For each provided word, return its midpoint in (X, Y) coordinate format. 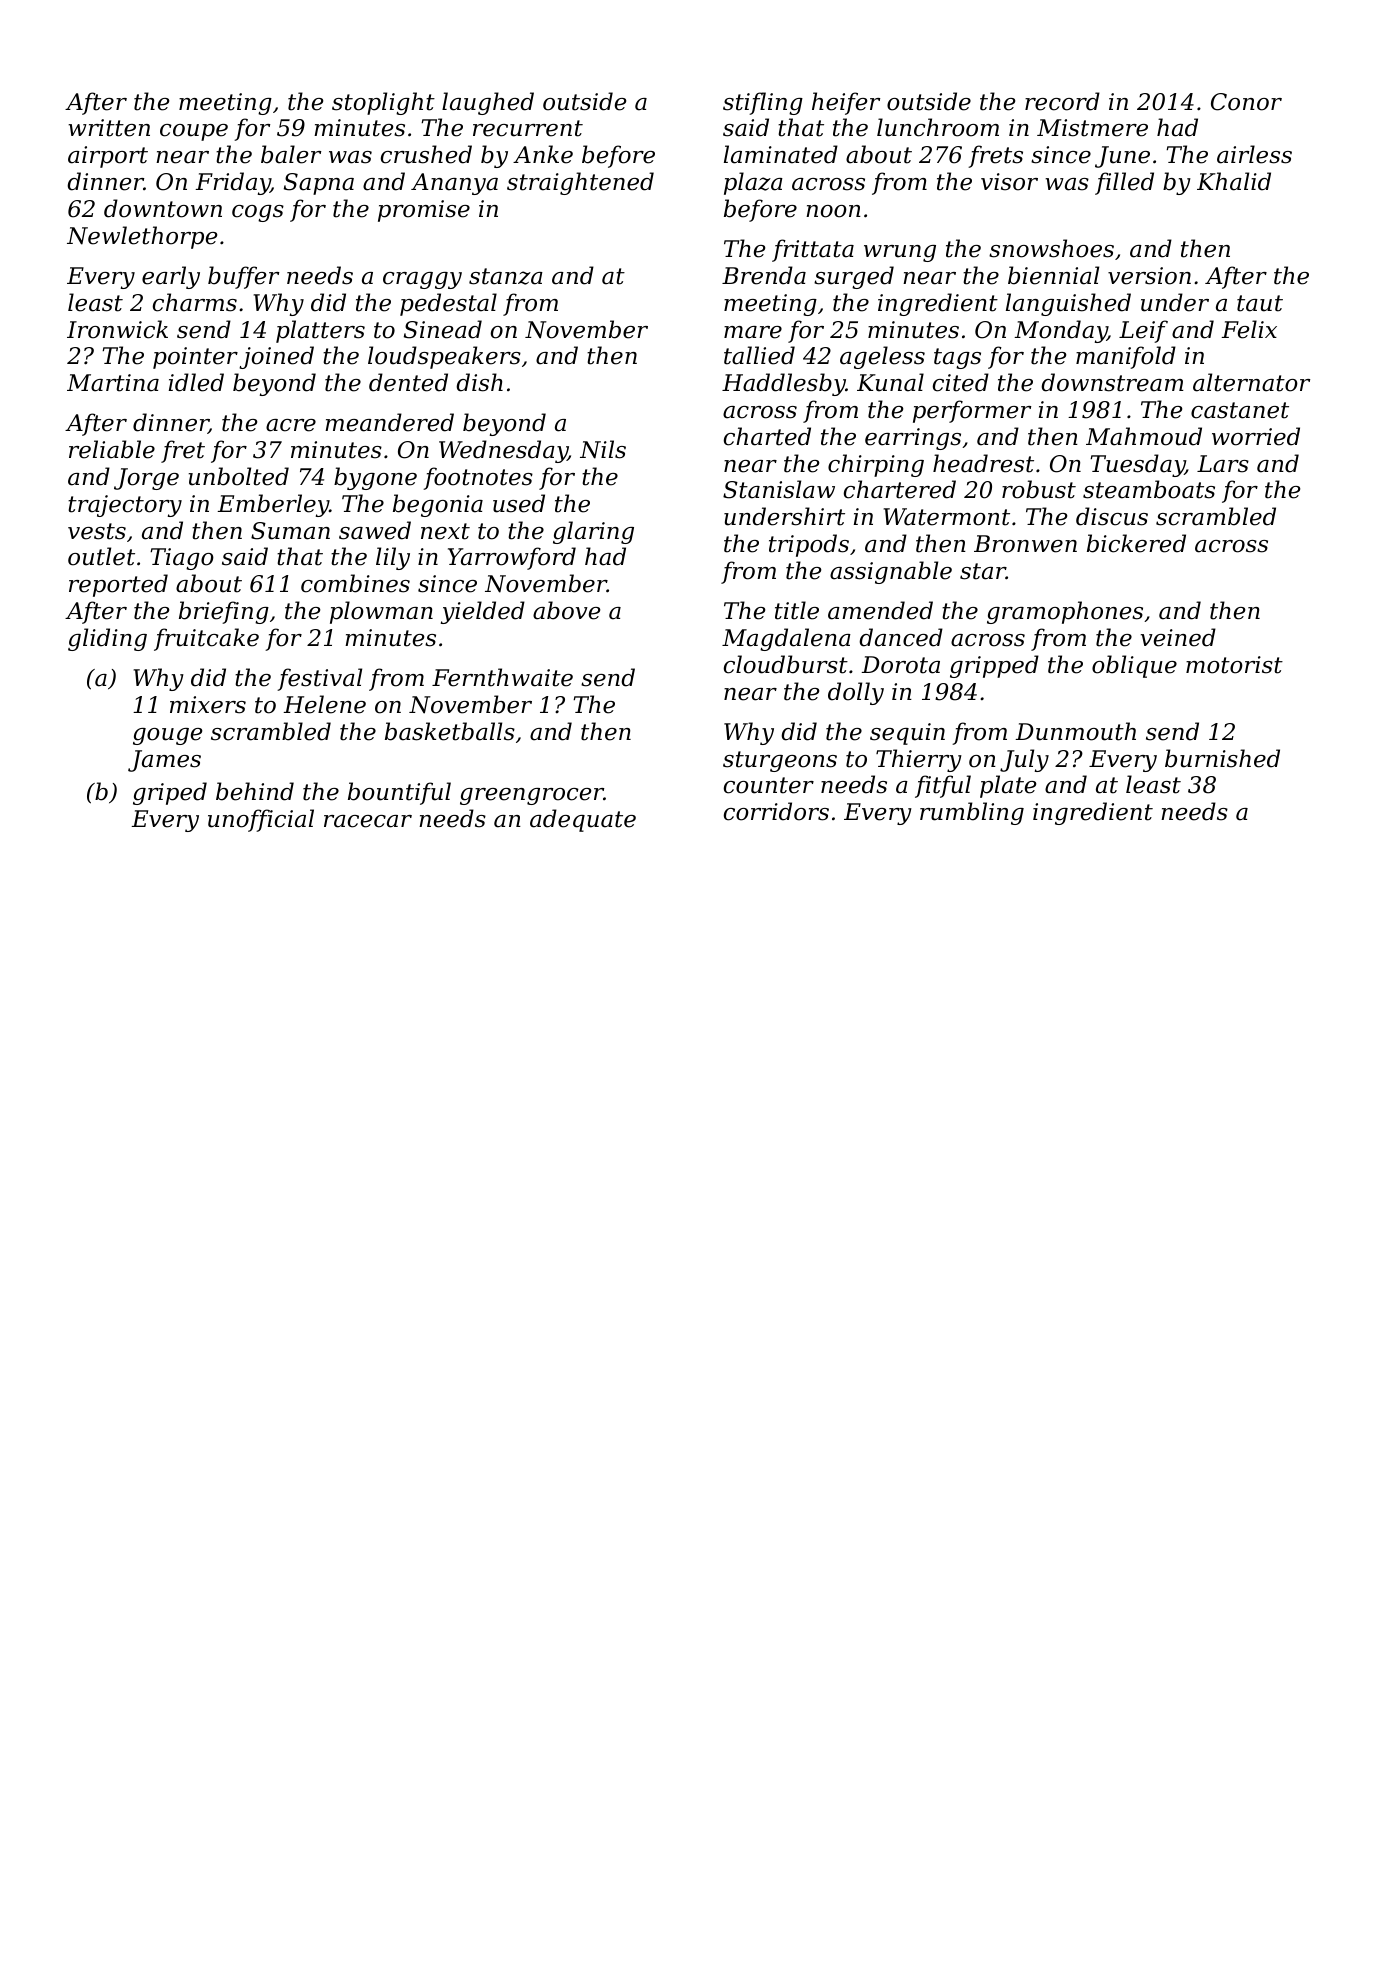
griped (170, 793)
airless (1254, 154)
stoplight (383, 103)
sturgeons (780, 761)
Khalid (1234, 181)
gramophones (1065, 612)
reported (118, 585)
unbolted (239, 476)
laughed (488, 103)
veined (1178, 637)
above (566, 610)
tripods (809, 545)
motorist (1234, 665)
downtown (163, 208)
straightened (580, 183)
